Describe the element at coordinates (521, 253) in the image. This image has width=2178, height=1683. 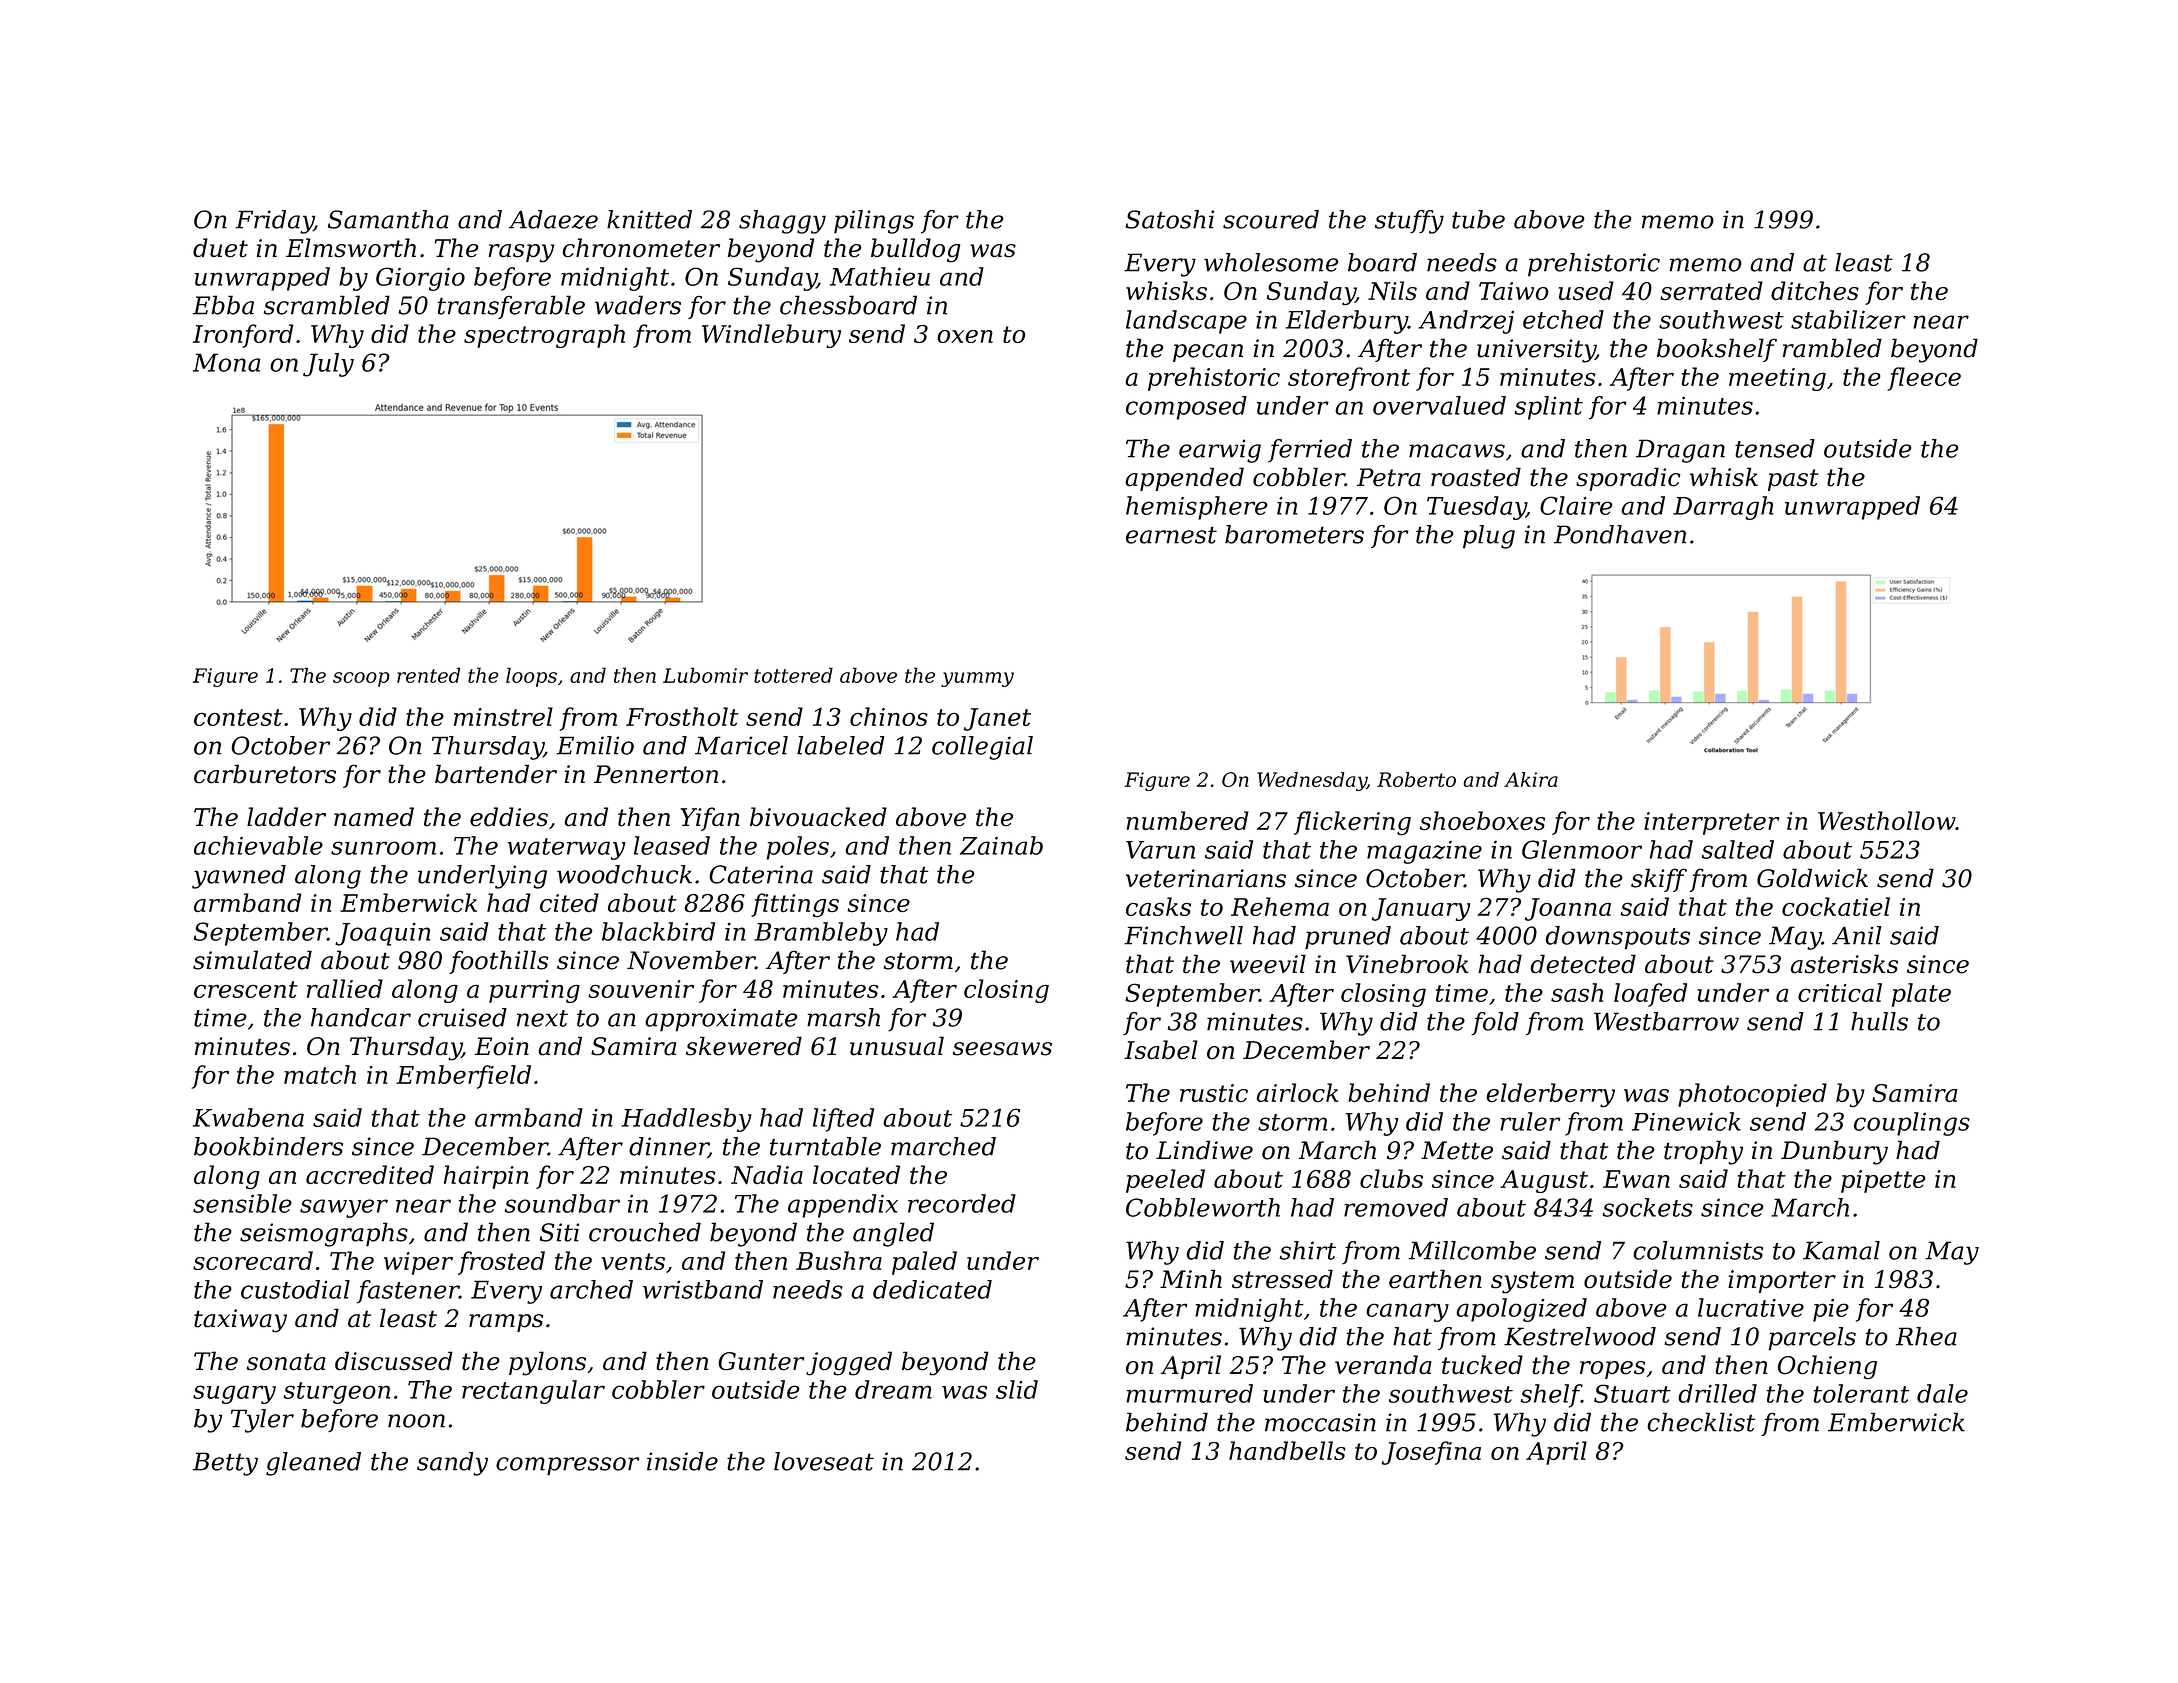
I see `raspy` at that location.
